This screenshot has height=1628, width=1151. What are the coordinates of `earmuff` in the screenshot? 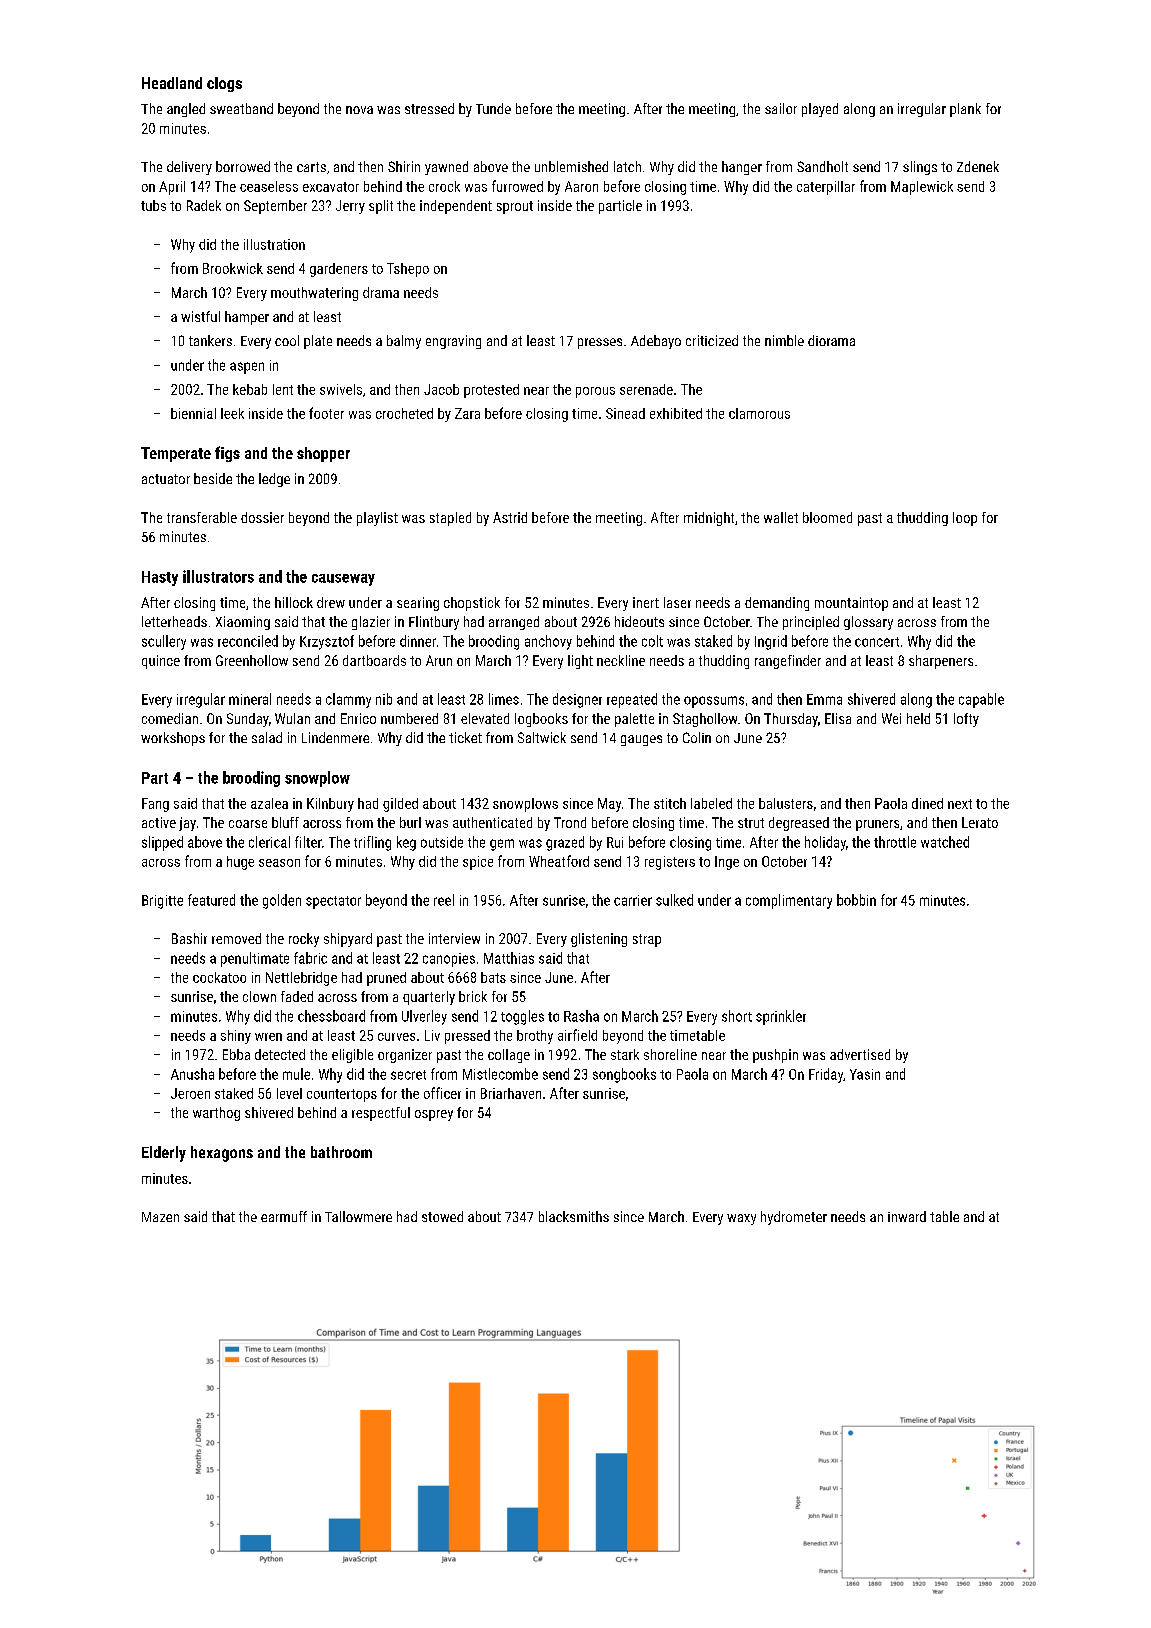 It's located at (284, 1216).
